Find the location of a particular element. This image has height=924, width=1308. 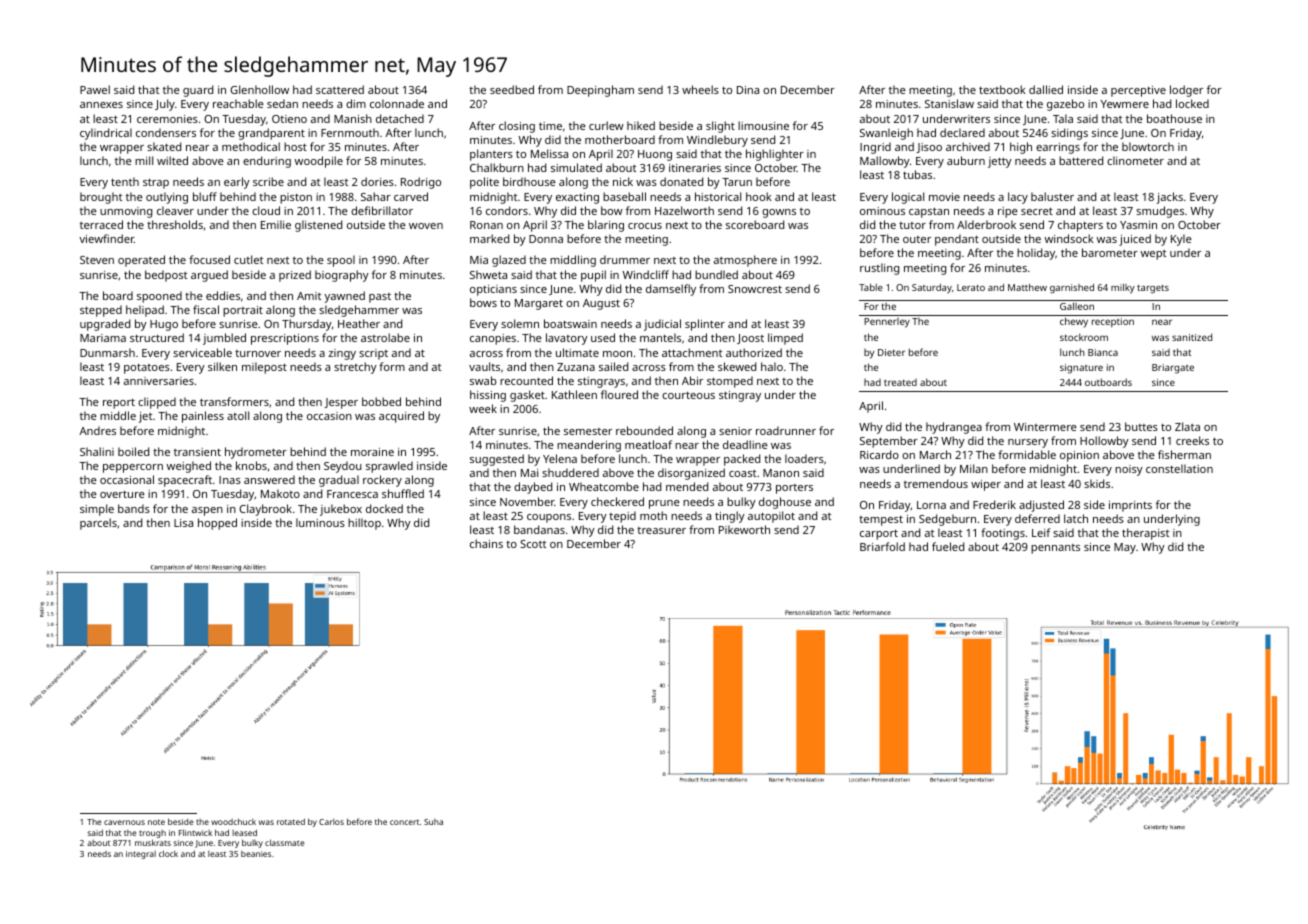

slight is located at coordinates (720, 127).
